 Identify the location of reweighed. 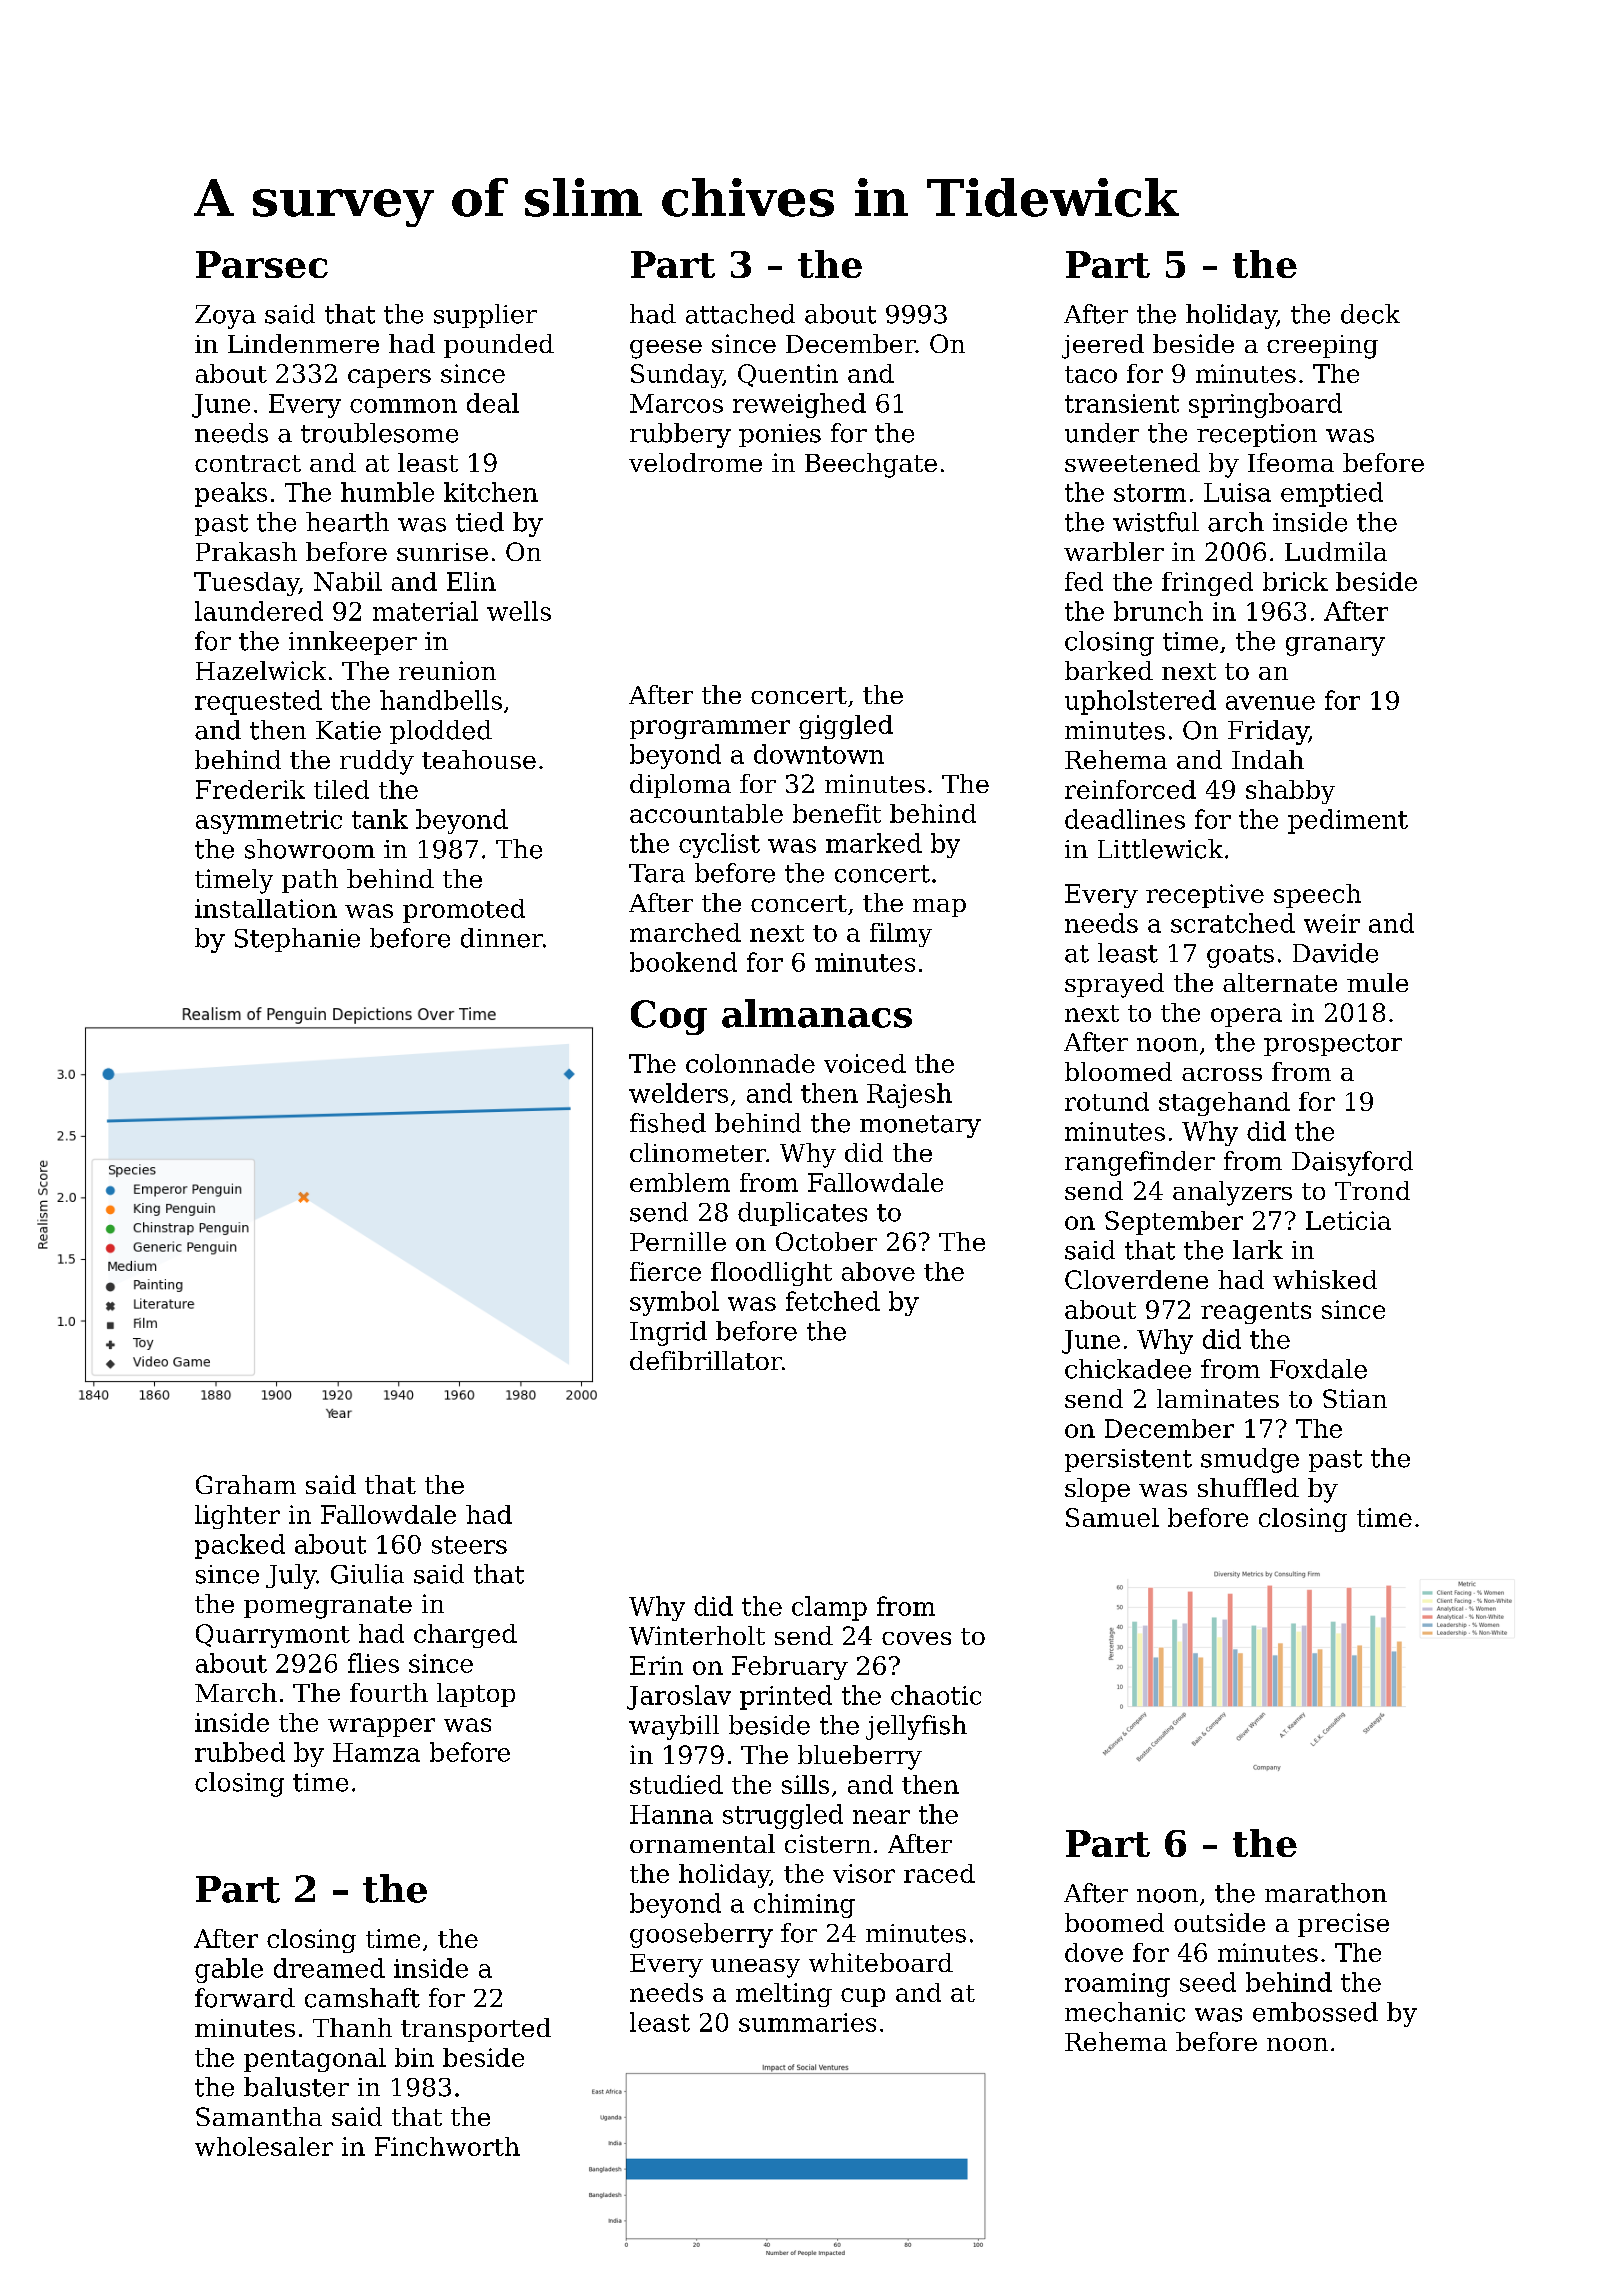
(799, 405).
